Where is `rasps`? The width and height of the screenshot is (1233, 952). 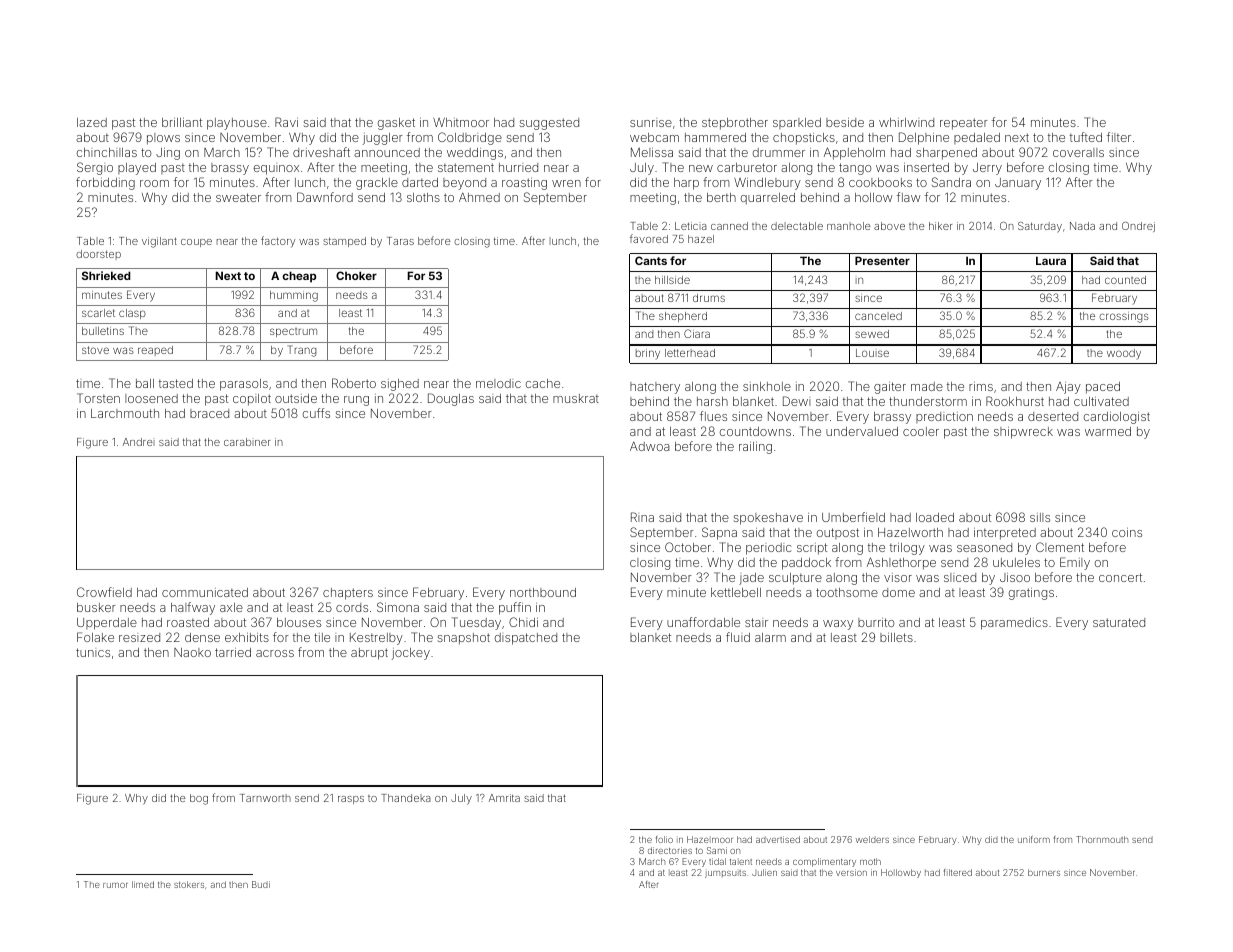
rasps is located at coordinates (351, 800).
